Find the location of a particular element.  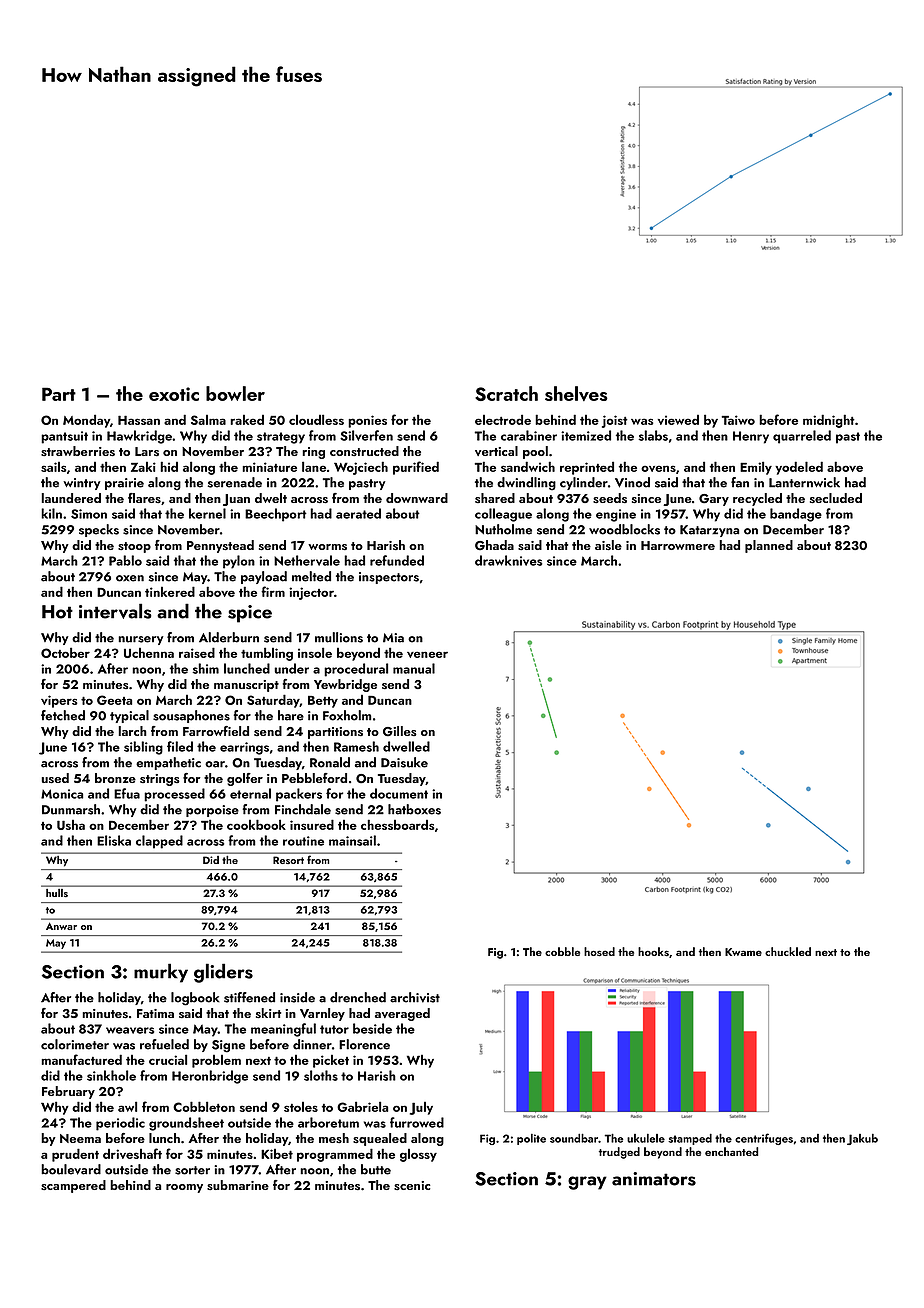

murky is located at coordinates (161, 973).
